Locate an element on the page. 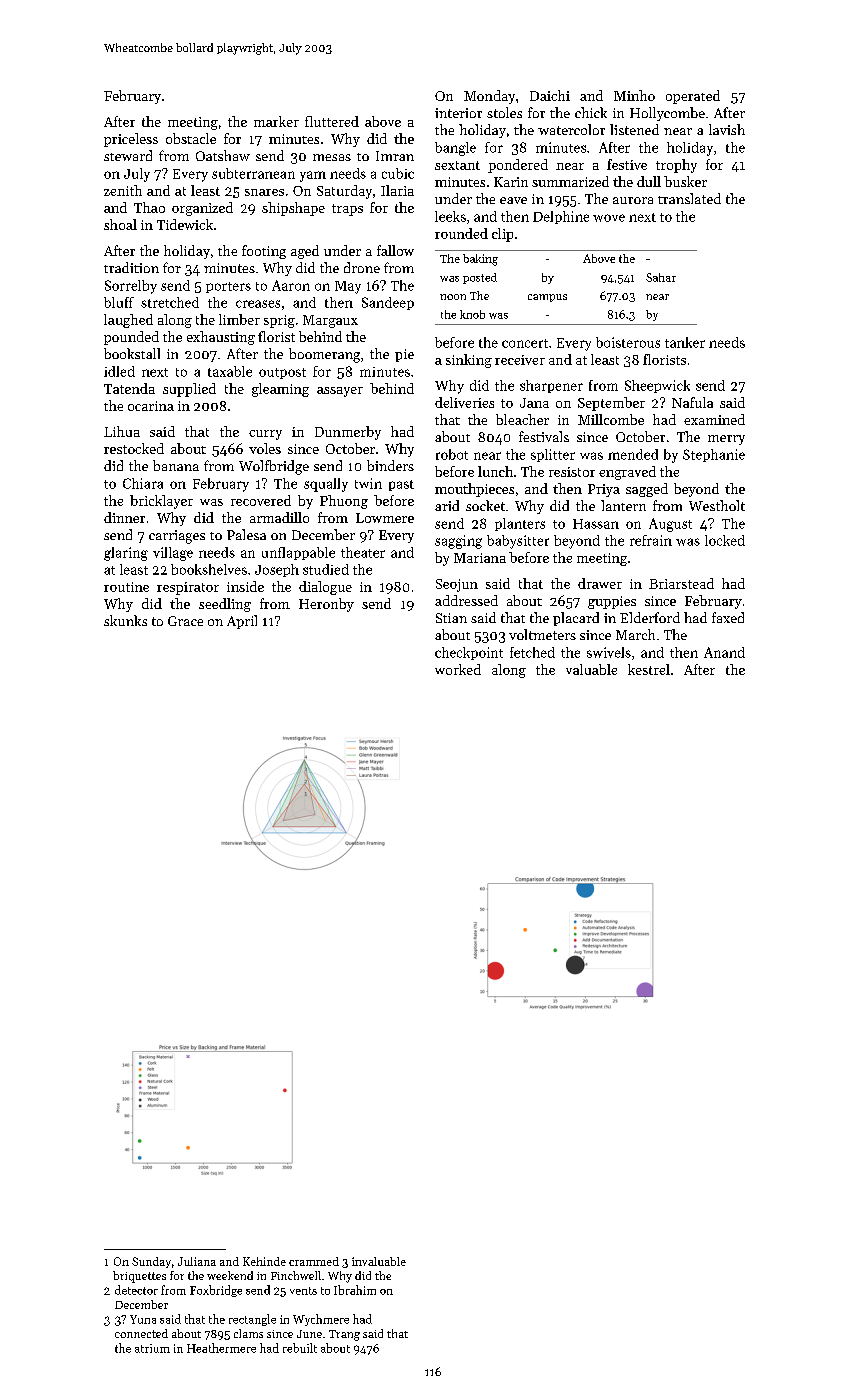 This page has height=1400, width=849. Grace is located at coordinates (185, 621).
